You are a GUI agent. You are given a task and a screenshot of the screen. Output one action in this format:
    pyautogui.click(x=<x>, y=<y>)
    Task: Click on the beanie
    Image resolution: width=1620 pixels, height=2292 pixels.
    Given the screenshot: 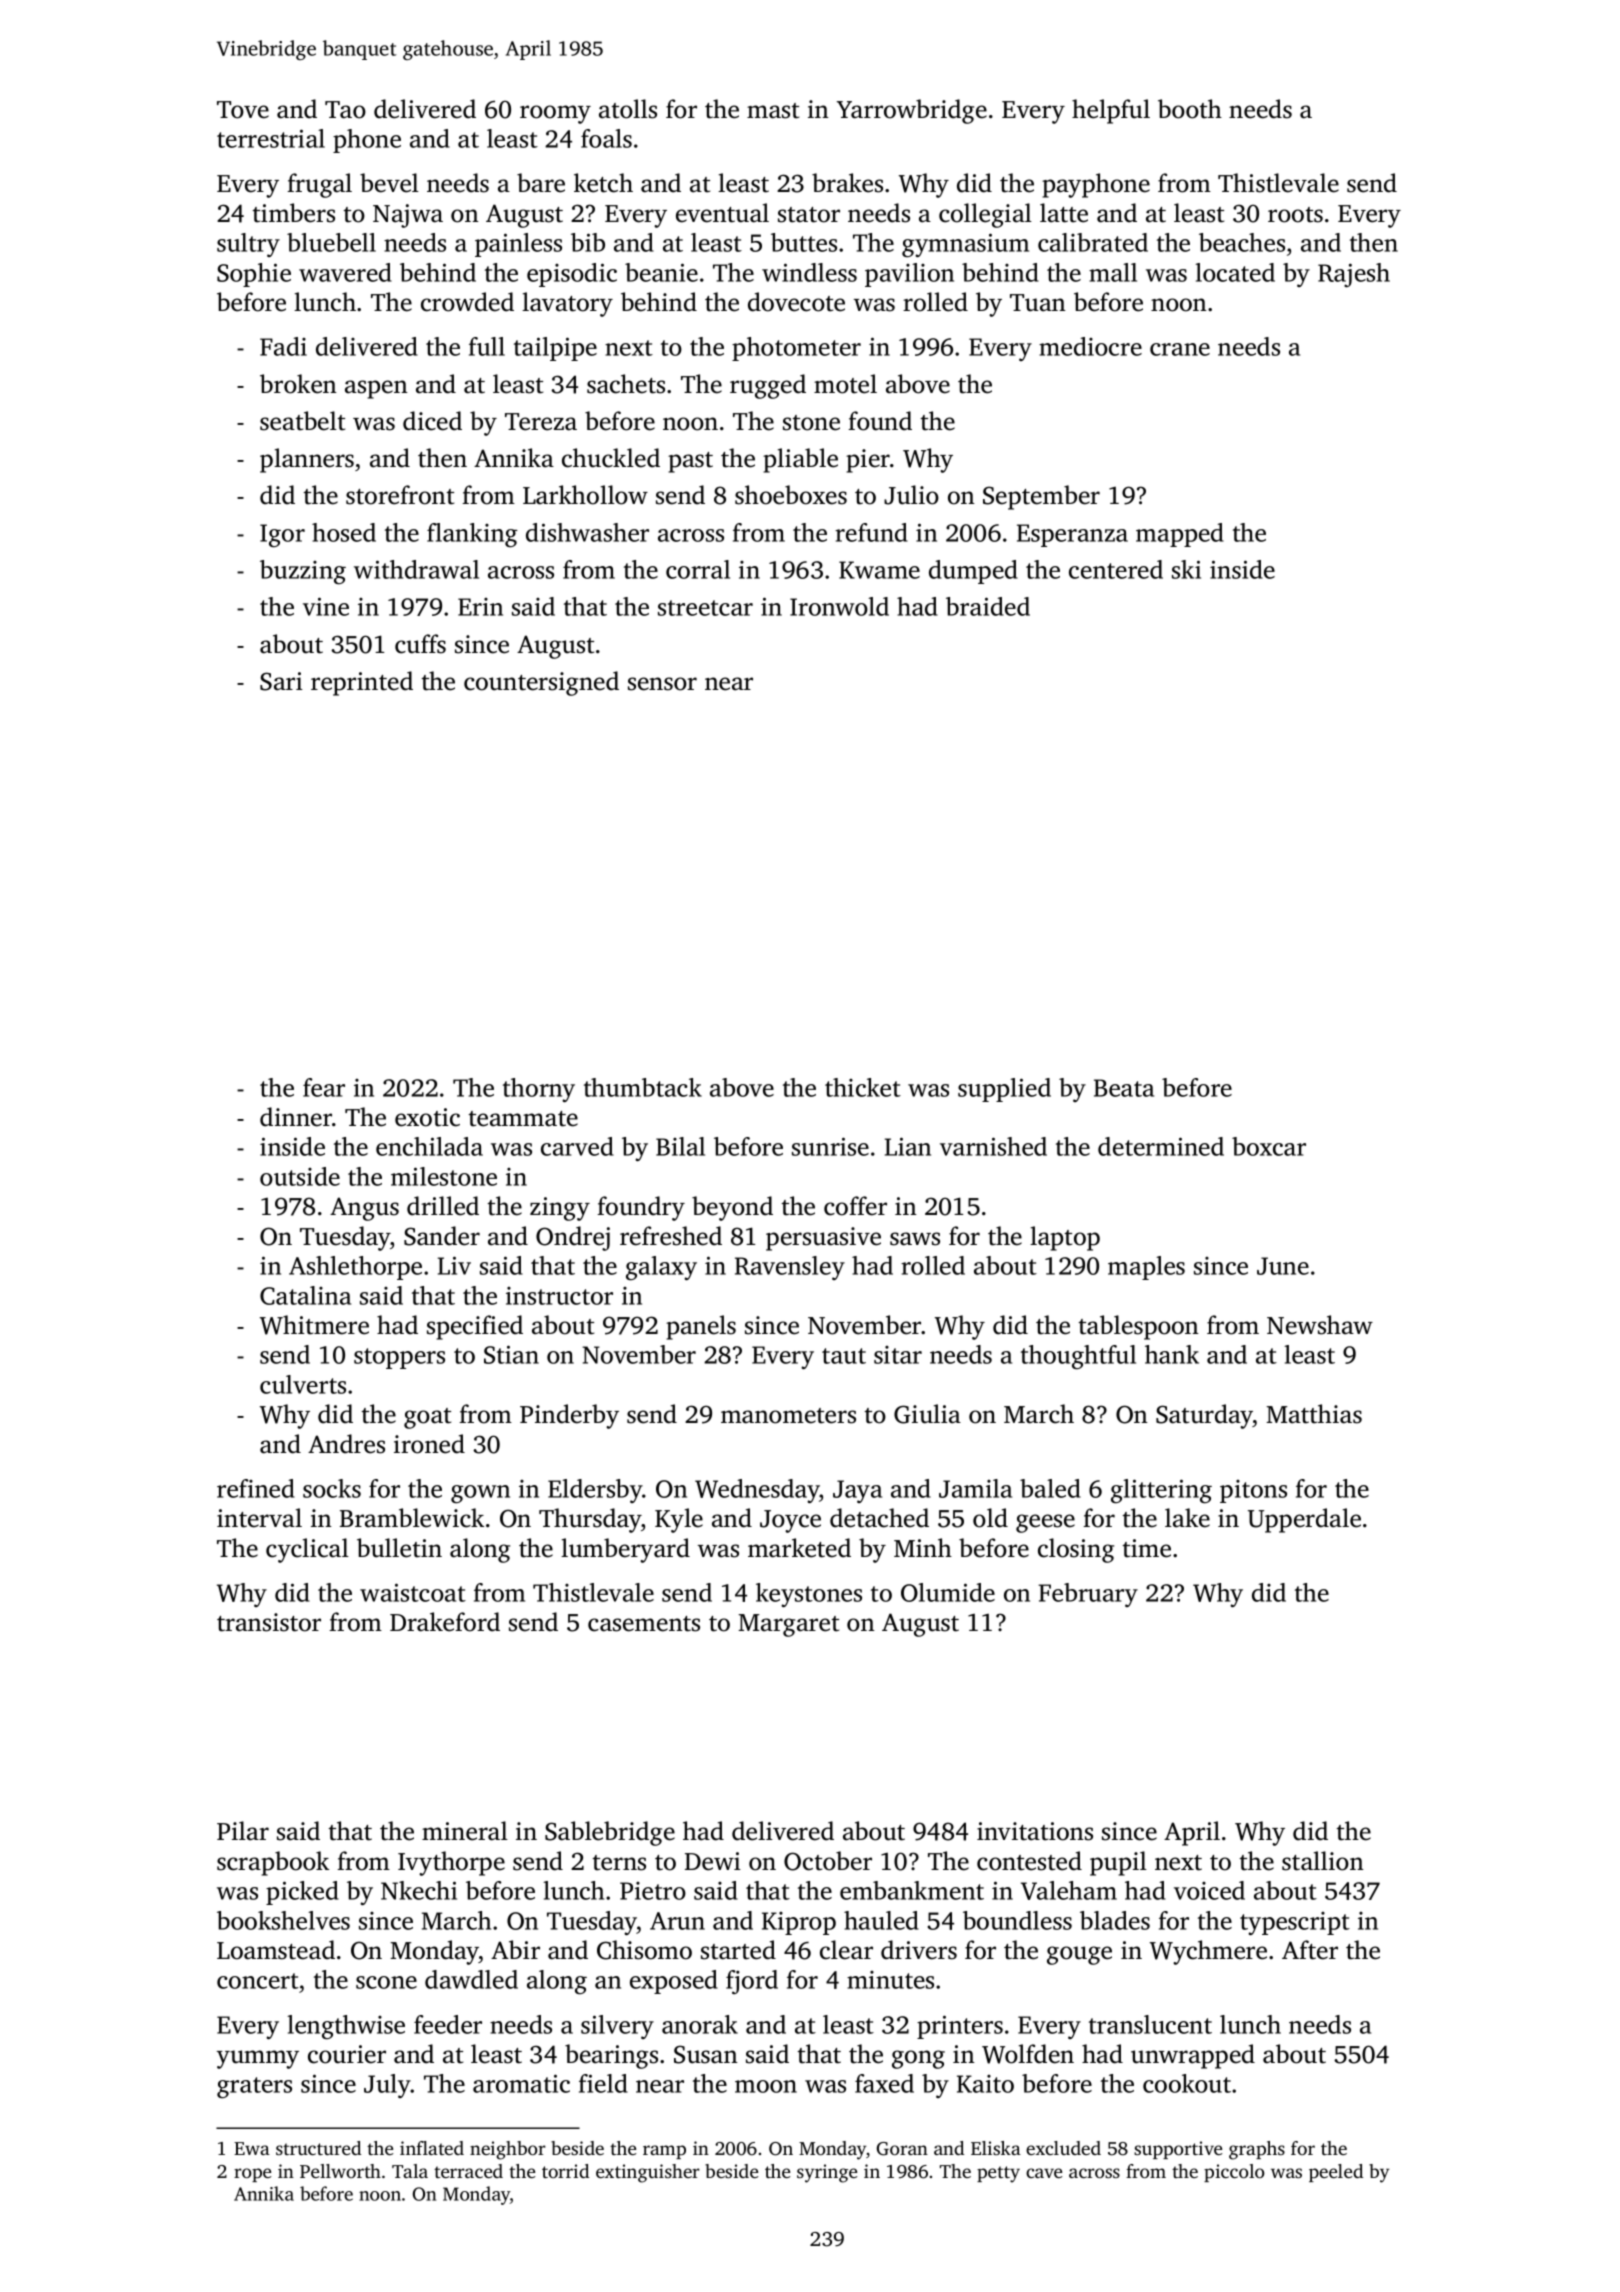 What is the action you would take?
    pyautogui.click(x=661, y=272)
